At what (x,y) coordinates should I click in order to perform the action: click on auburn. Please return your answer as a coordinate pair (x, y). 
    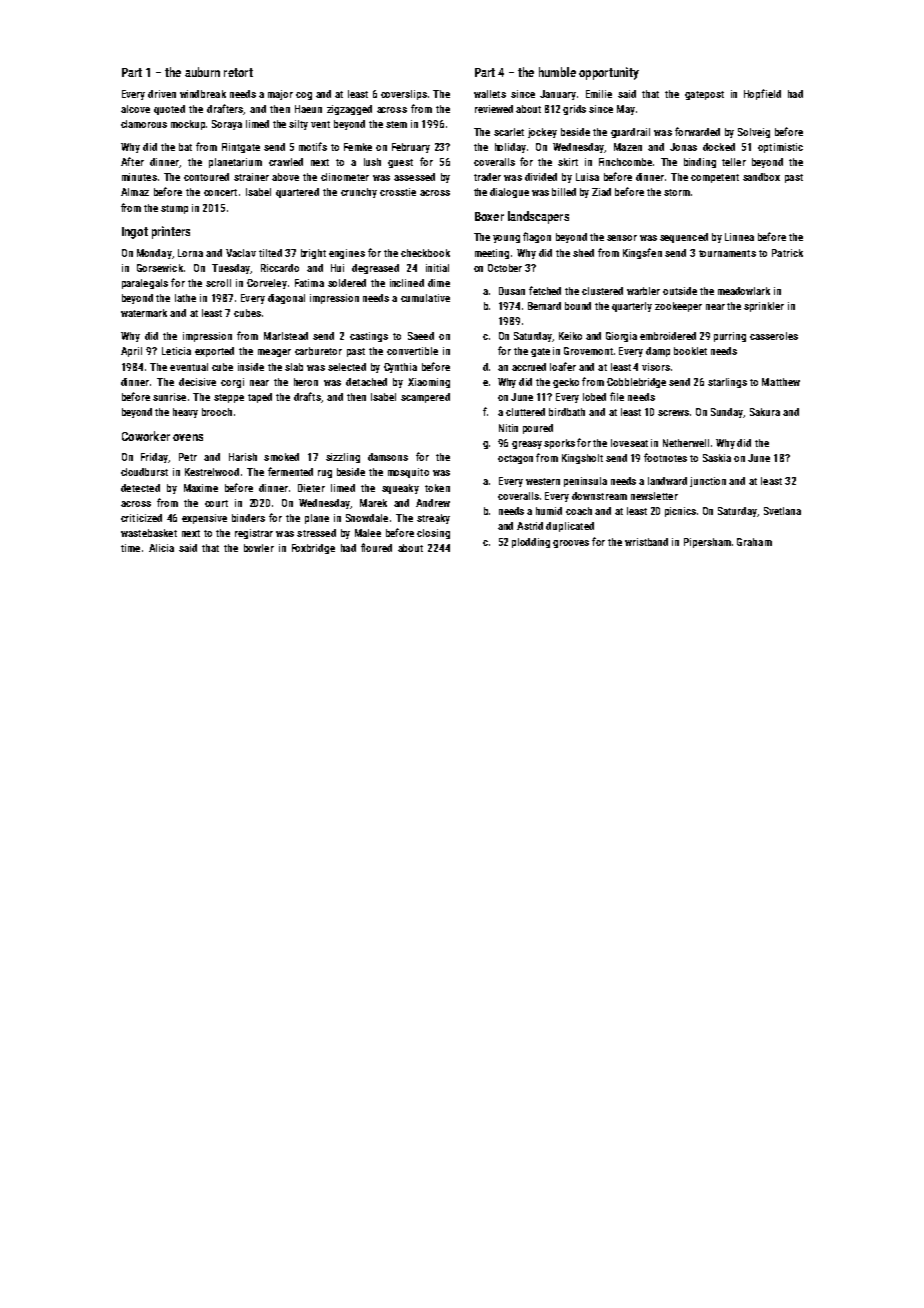
    Looking at the image, I should click on (202, 72).
